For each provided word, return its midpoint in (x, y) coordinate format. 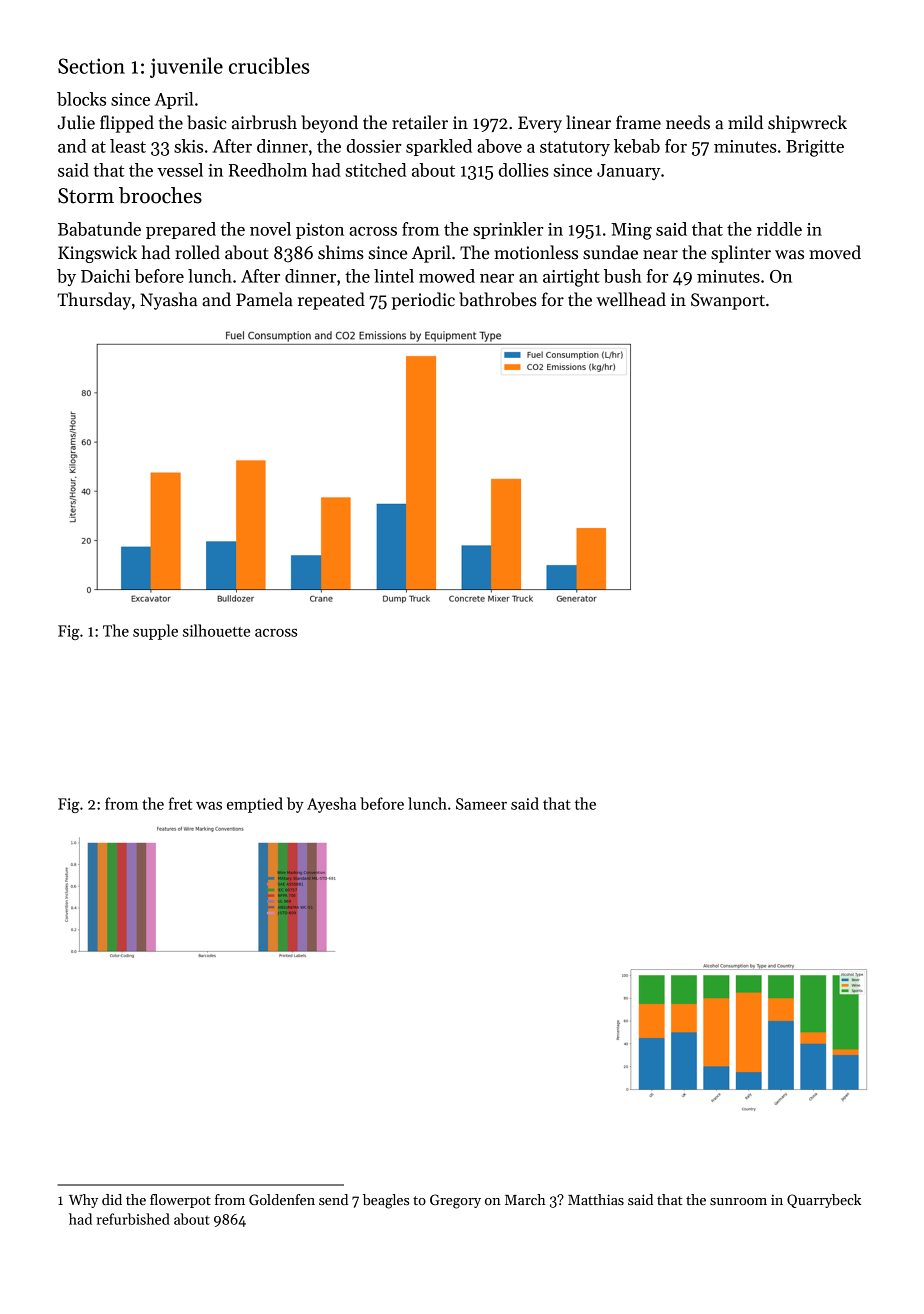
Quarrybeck (824, 1201)
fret (180, 803)
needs (688, 122)
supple (155, 632)
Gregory (455, 1201)
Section (91, 66)
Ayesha (331, 805)
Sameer (481, 804)
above (499, 146)
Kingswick (97, 254)
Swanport (728, 301)
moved (835, 252)
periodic (423, 301)
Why (83, 1201)
